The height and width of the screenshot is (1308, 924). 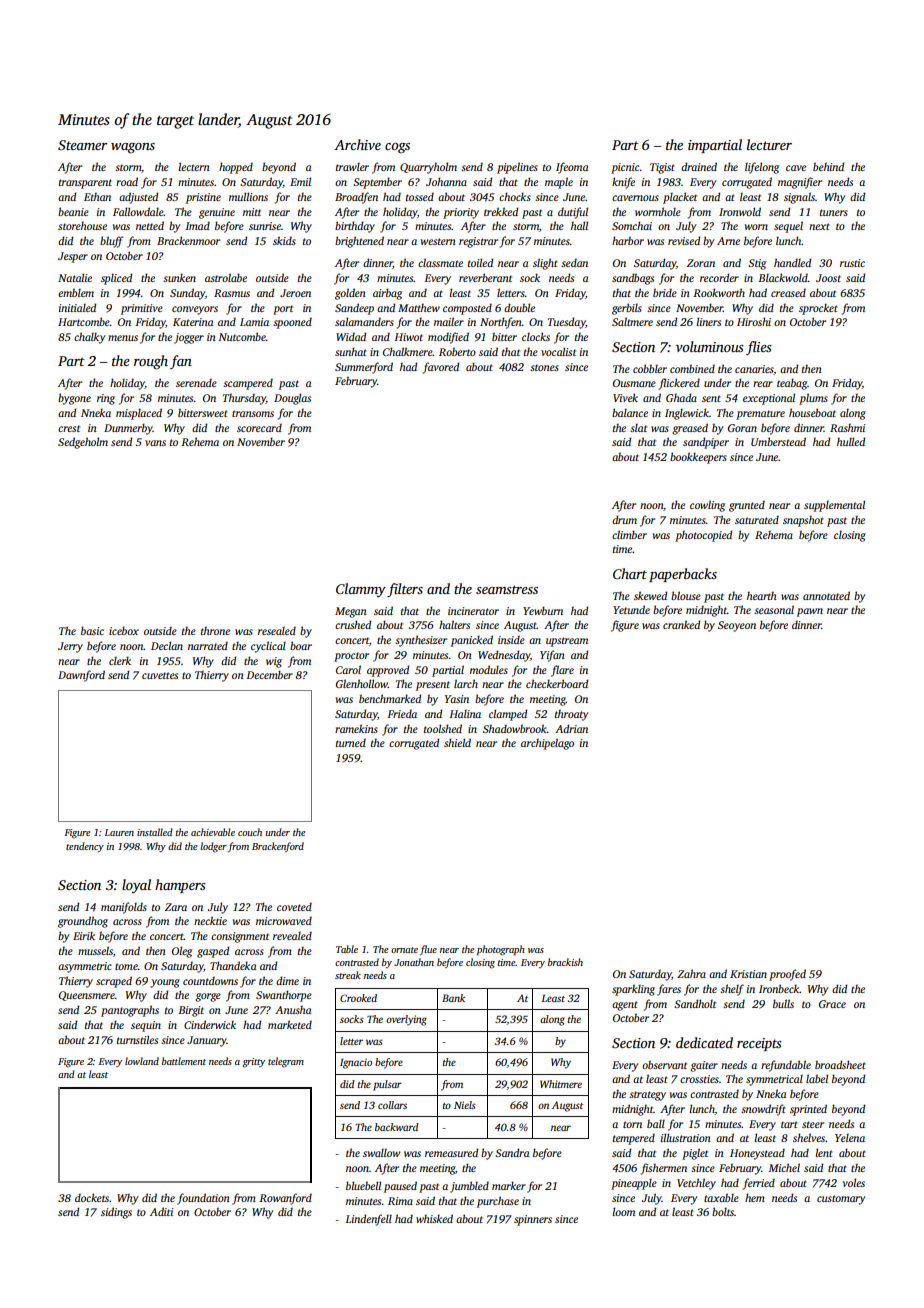 I want to click on sidings, so click(x=116, y=1213).
